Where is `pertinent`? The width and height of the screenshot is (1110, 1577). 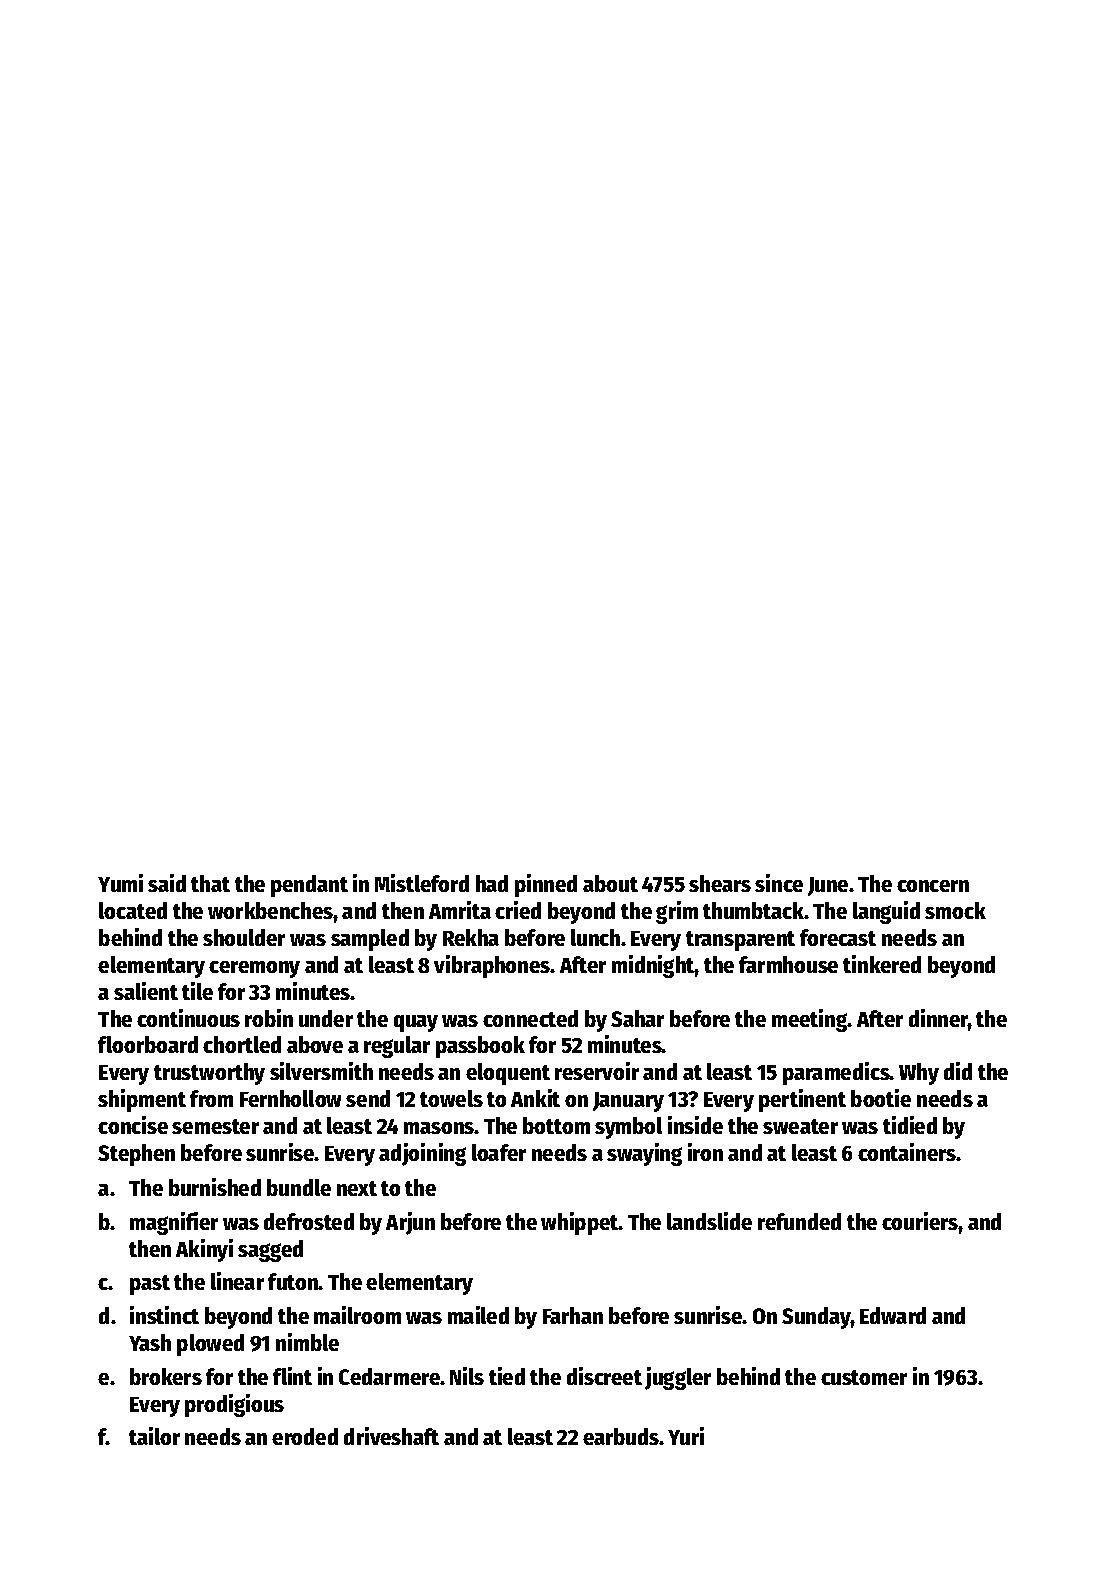 pertinent is located at coordinates (802, 1100).
